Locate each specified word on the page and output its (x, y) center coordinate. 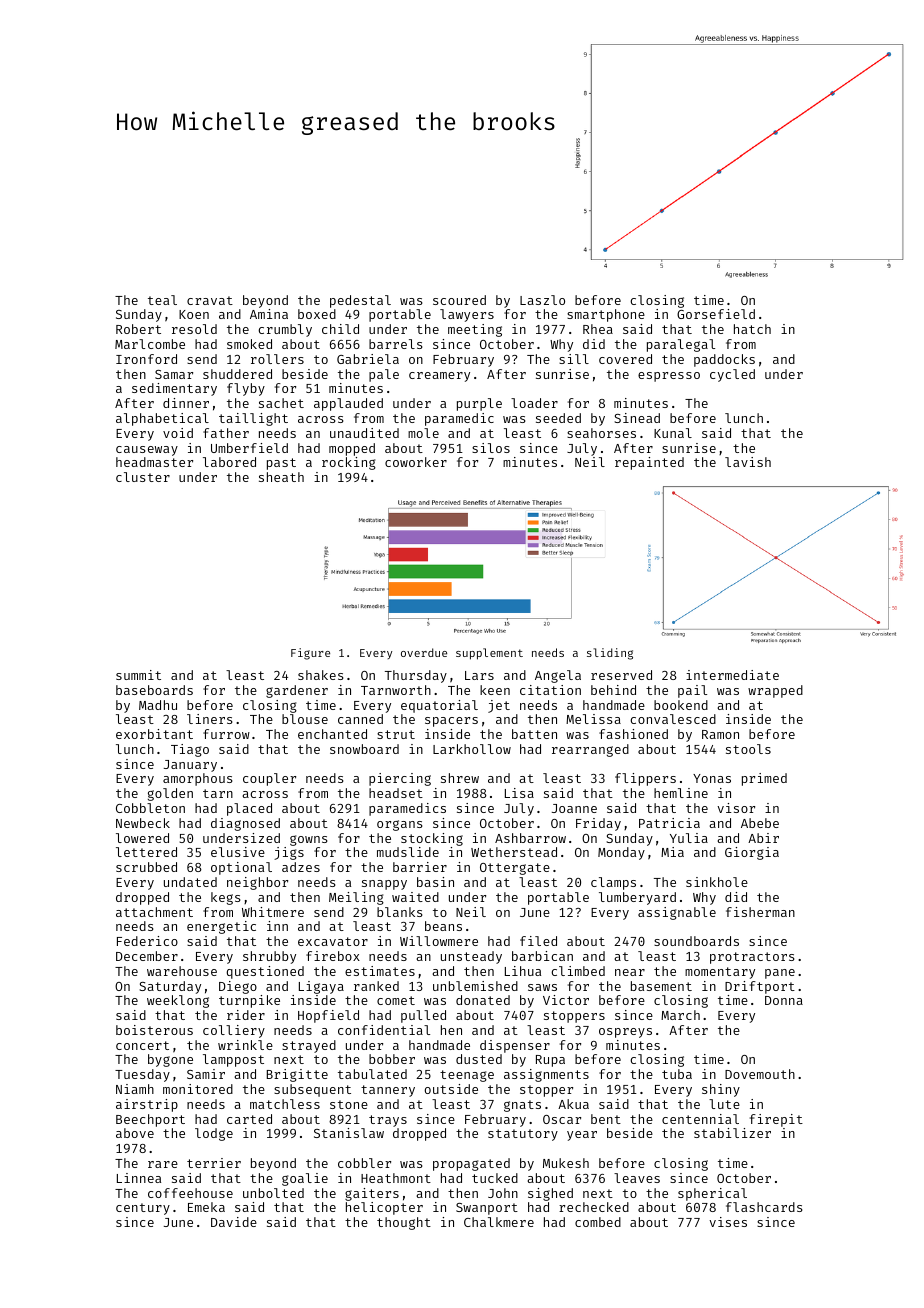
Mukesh (566, 1163)
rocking (349, 463)
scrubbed (146, 867)
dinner (186, 403)
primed (764, 779)
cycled (732, 375)
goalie (305, 1179)
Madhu (158, 705)
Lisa (519, 793)
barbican (542, 956)
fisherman (760, 912)
